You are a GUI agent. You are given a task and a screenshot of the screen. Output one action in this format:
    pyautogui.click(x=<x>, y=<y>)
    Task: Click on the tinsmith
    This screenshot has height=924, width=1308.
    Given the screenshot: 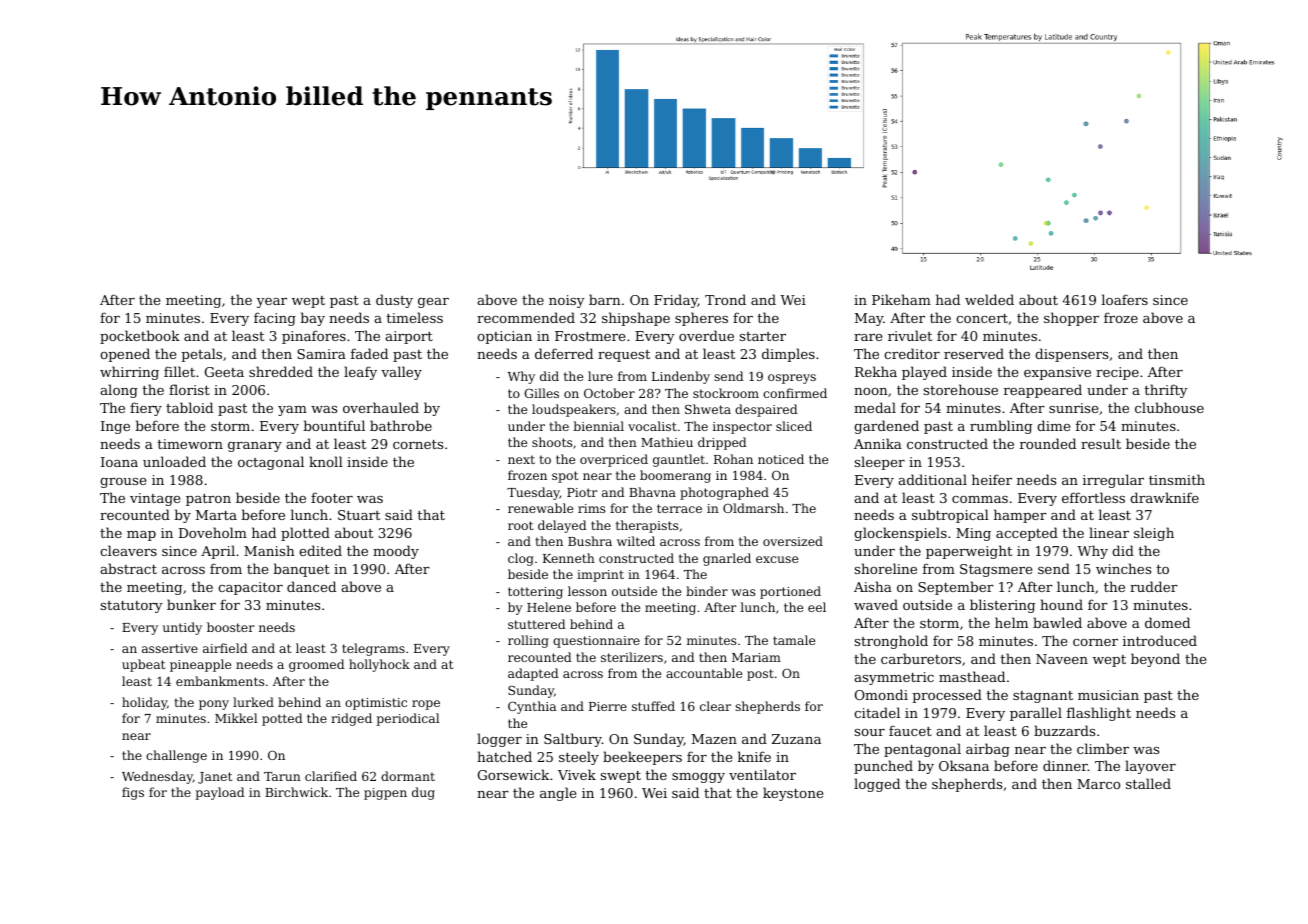 What is the action you would take?
    pyautogui.click(x=1177, y=479)
